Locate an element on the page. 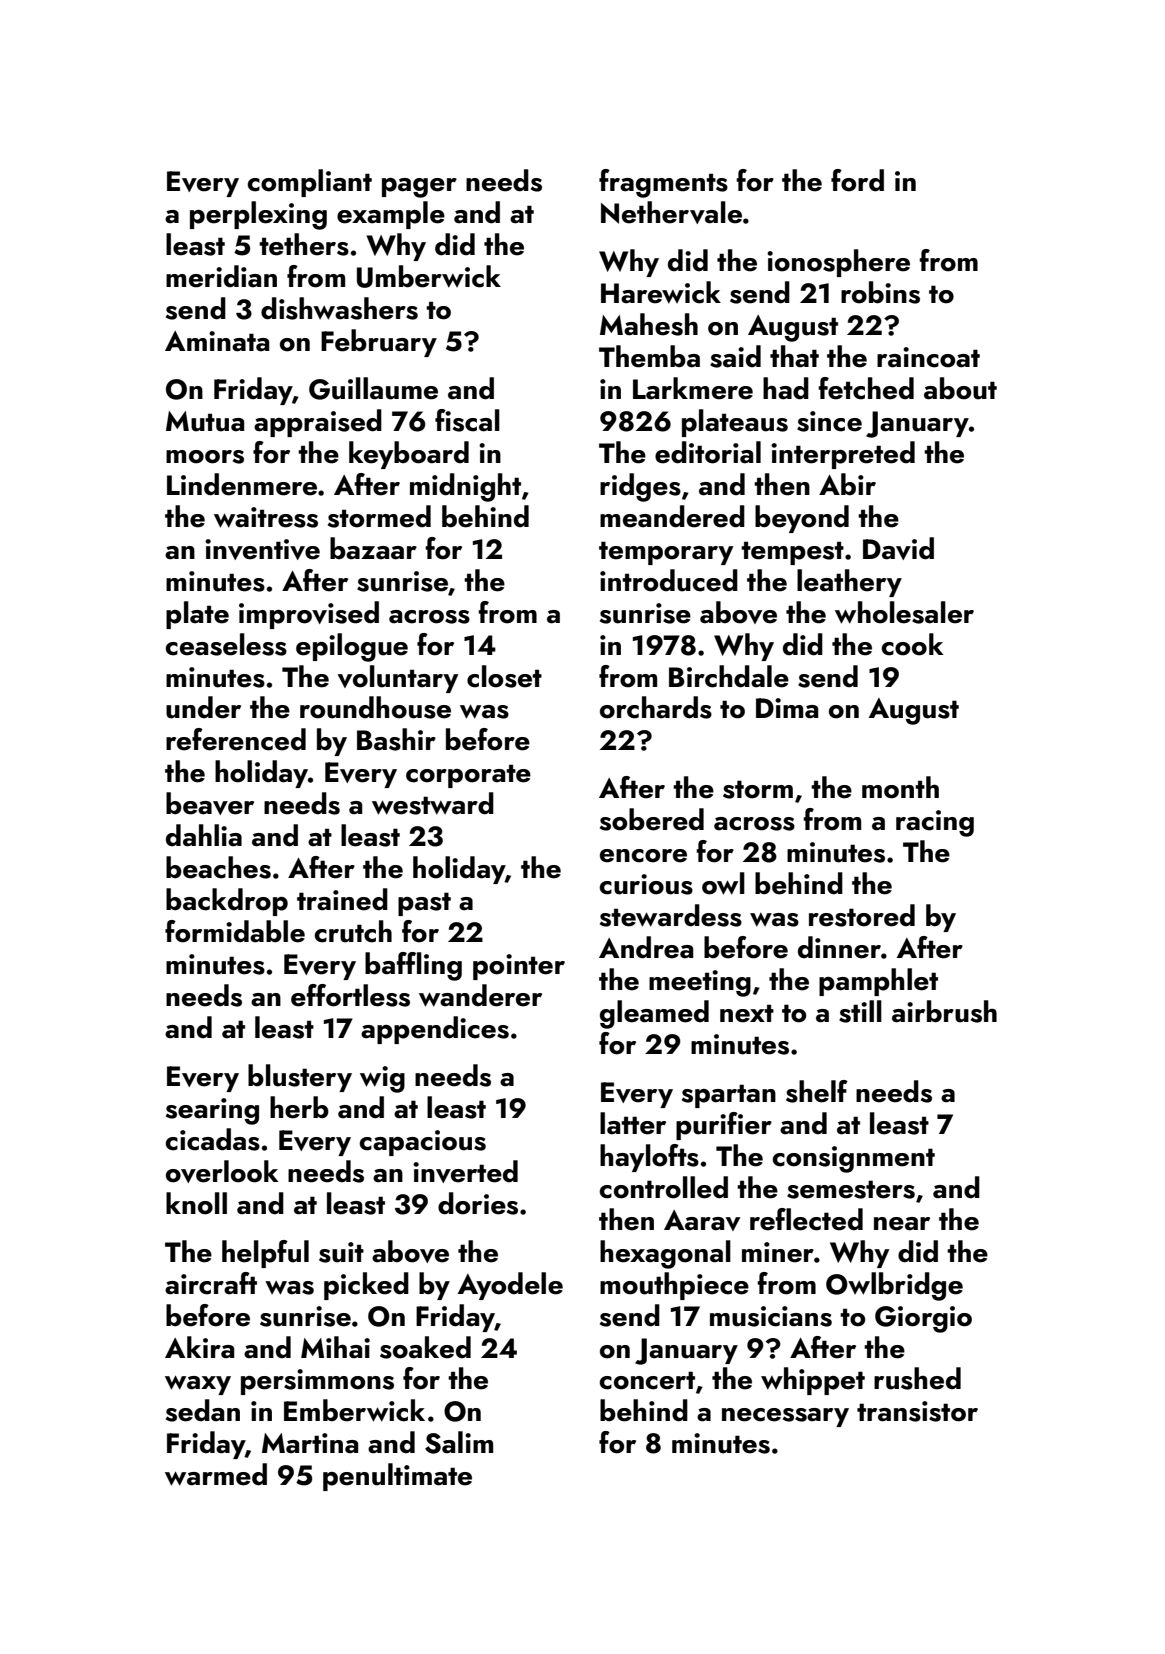  raincoat is located at coordinates (928, 357).
